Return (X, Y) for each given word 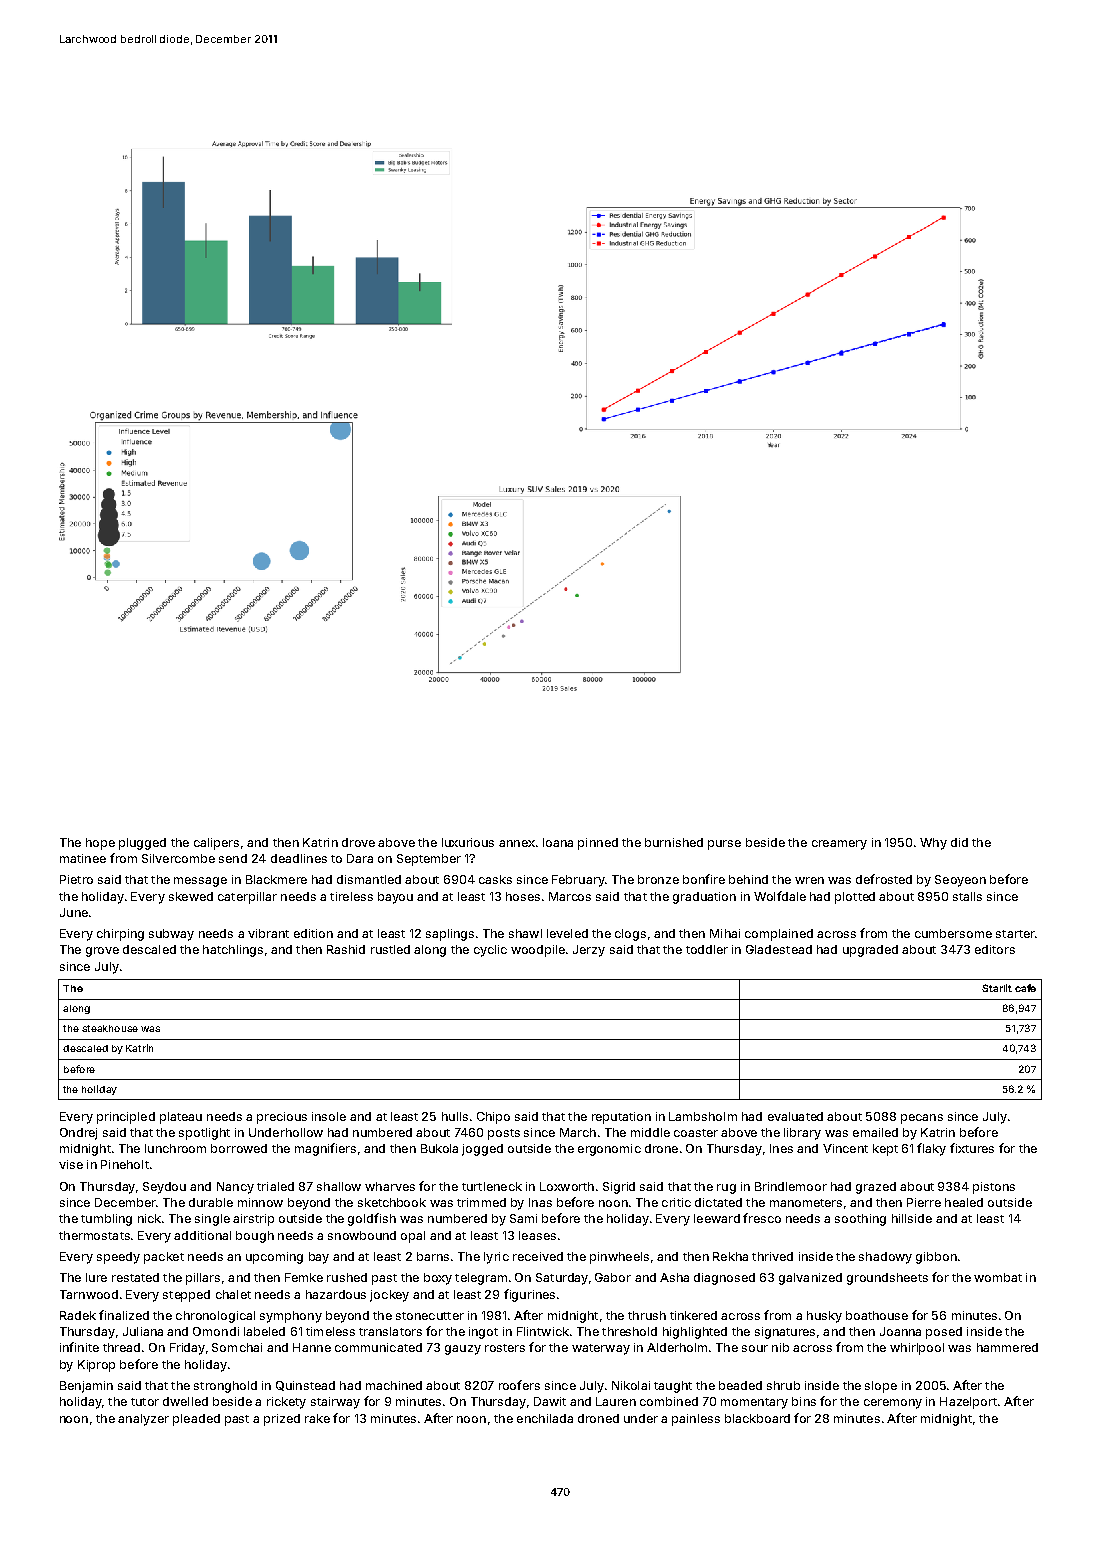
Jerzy (589, 951)
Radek (78, 1315)
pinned (598, 844)
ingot (483, 1333)
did (959, 842)
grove (102, 952)
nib (780, 1347)
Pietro (76, 879)
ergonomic (609, 1150)
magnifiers (325, 1149)
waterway (601, 1349)
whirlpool (917, 1349)
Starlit (997, 988)
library (802, 1134)
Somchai (237, 1347)
